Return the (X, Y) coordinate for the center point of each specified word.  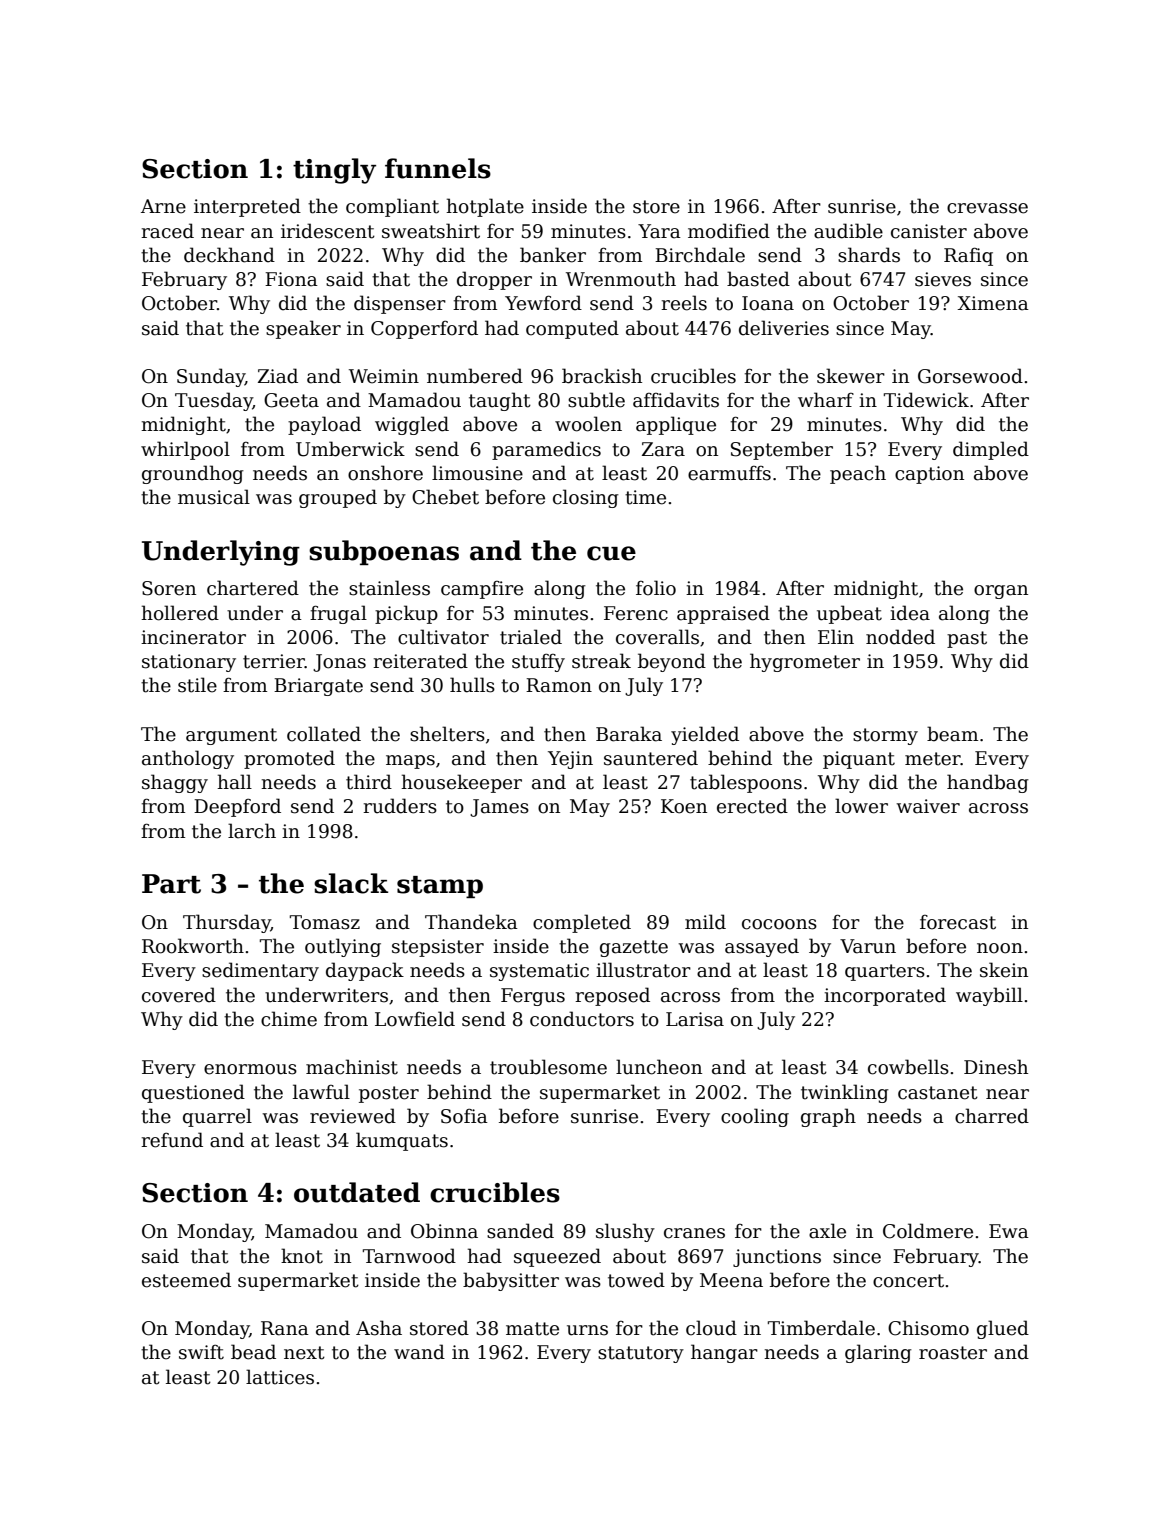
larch (252, 831)
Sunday (211, 377)
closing (586, 498)
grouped (338, 498)
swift (201, 1352)
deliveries (784, 328)
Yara (659, 231)
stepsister (438, 948)
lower (861, 806)
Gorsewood (970, 376)
